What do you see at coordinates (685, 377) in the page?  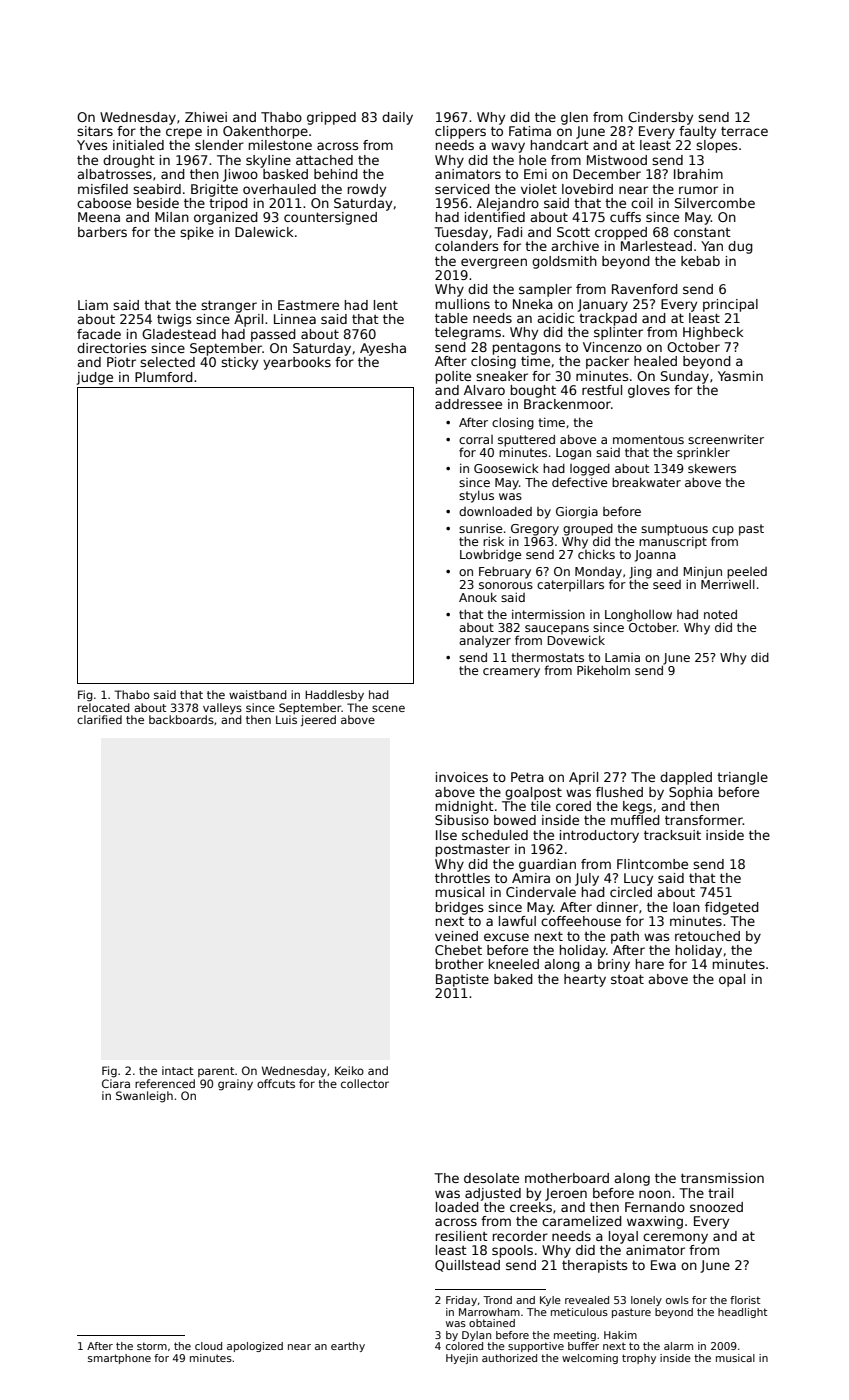 I see `Sunday` at bounding box center [685, 377].
